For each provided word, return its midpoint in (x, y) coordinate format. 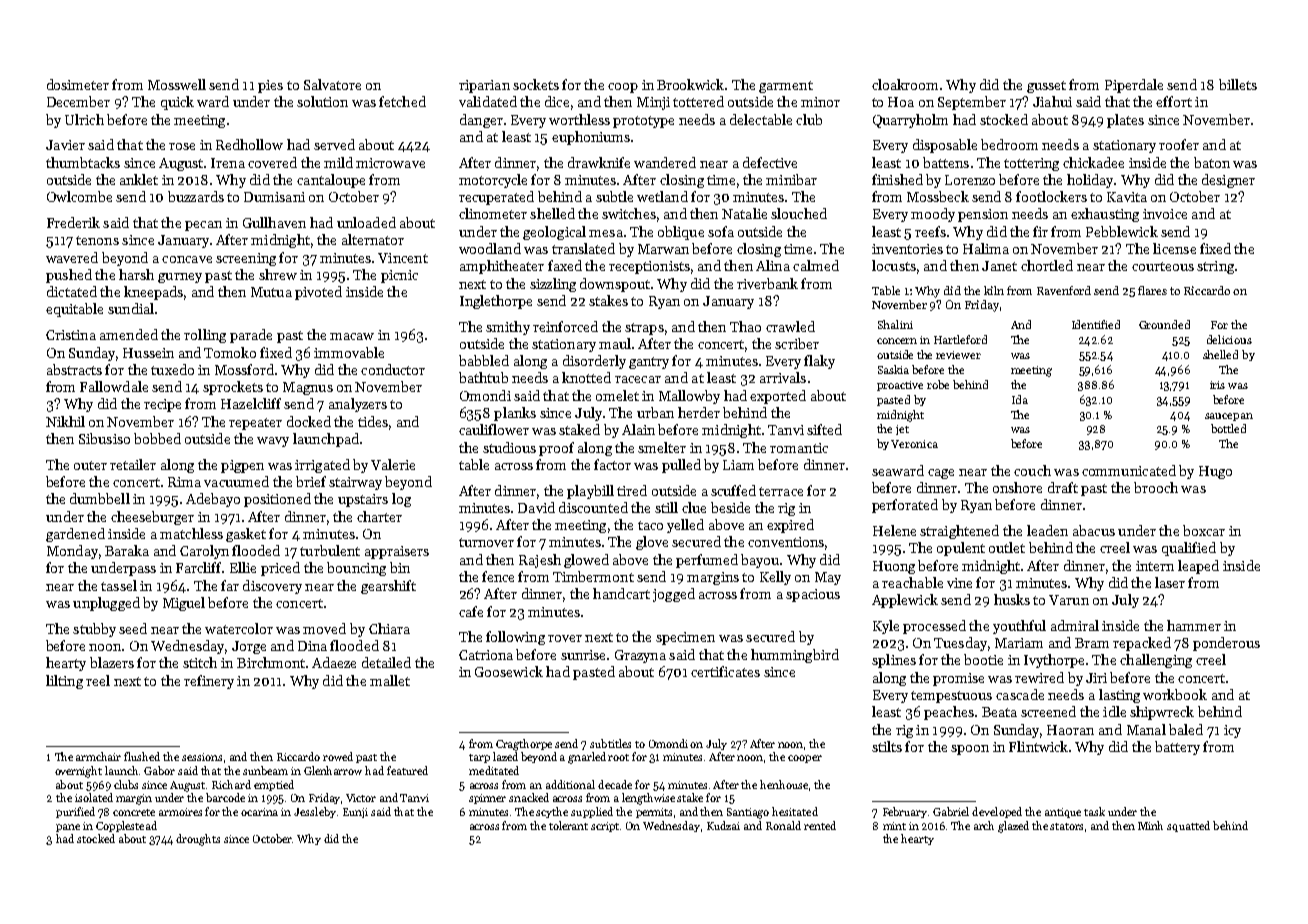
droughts (198, 840)
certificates (725, 671)
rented (820, 825)
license (1174, 248)
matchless (191, 533)
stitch (200, 662)
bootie (983, 659)
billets (1238, 84)
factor (612, 464)
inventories (907, 249)
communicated (1129, 470)
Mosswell (177, 84)
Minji (653, 103)
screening (246, 259)
